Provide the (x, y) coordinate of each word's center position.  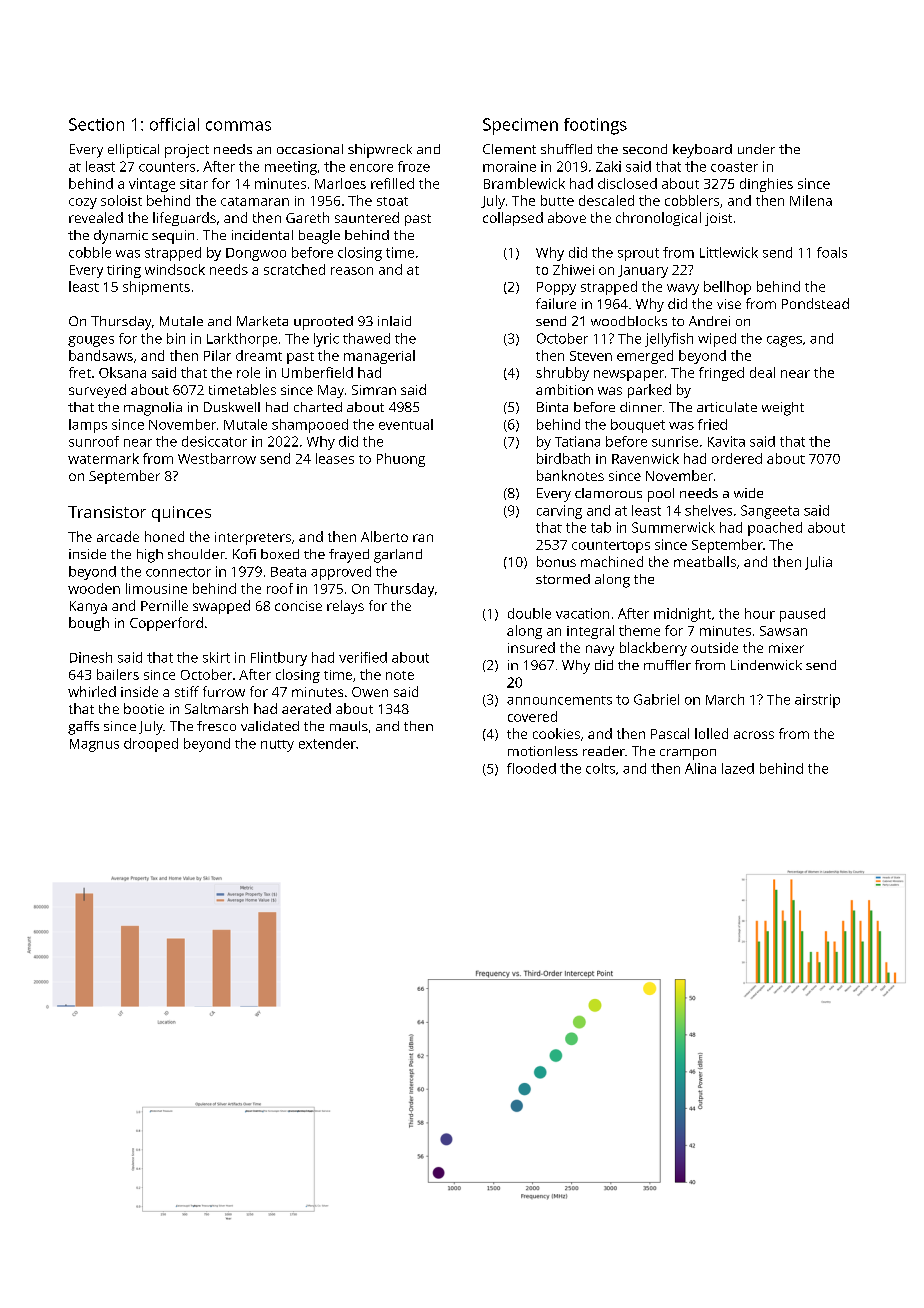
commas (238, 126)
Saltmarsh (216, 708)
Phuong (401, 460)
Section (96, 124)
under (756, 149)
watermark (103, 458)
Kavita (726, 441)
